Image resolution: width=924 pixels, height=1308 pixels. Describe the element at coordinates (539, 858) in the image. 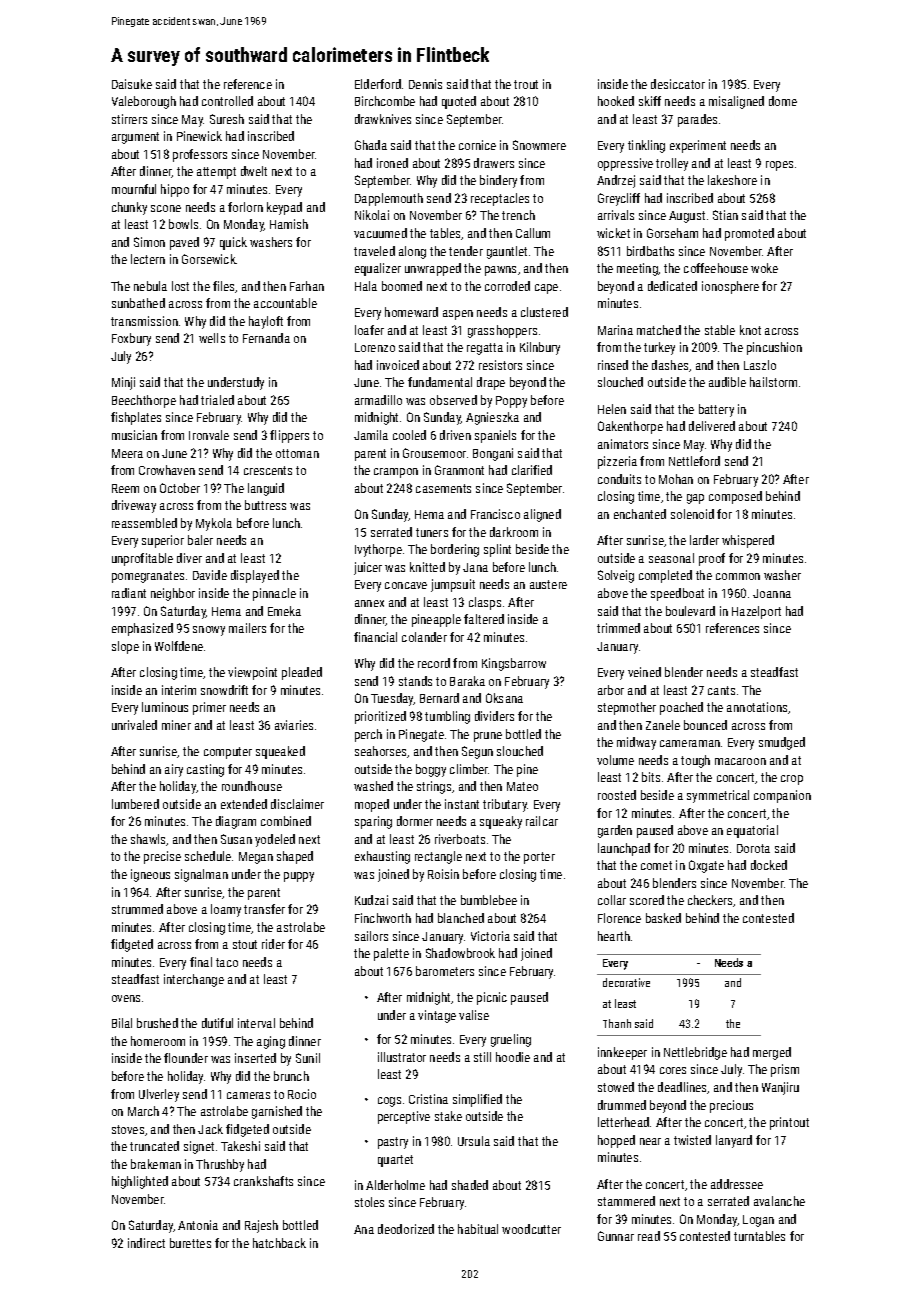

I see `porter` at that location.
